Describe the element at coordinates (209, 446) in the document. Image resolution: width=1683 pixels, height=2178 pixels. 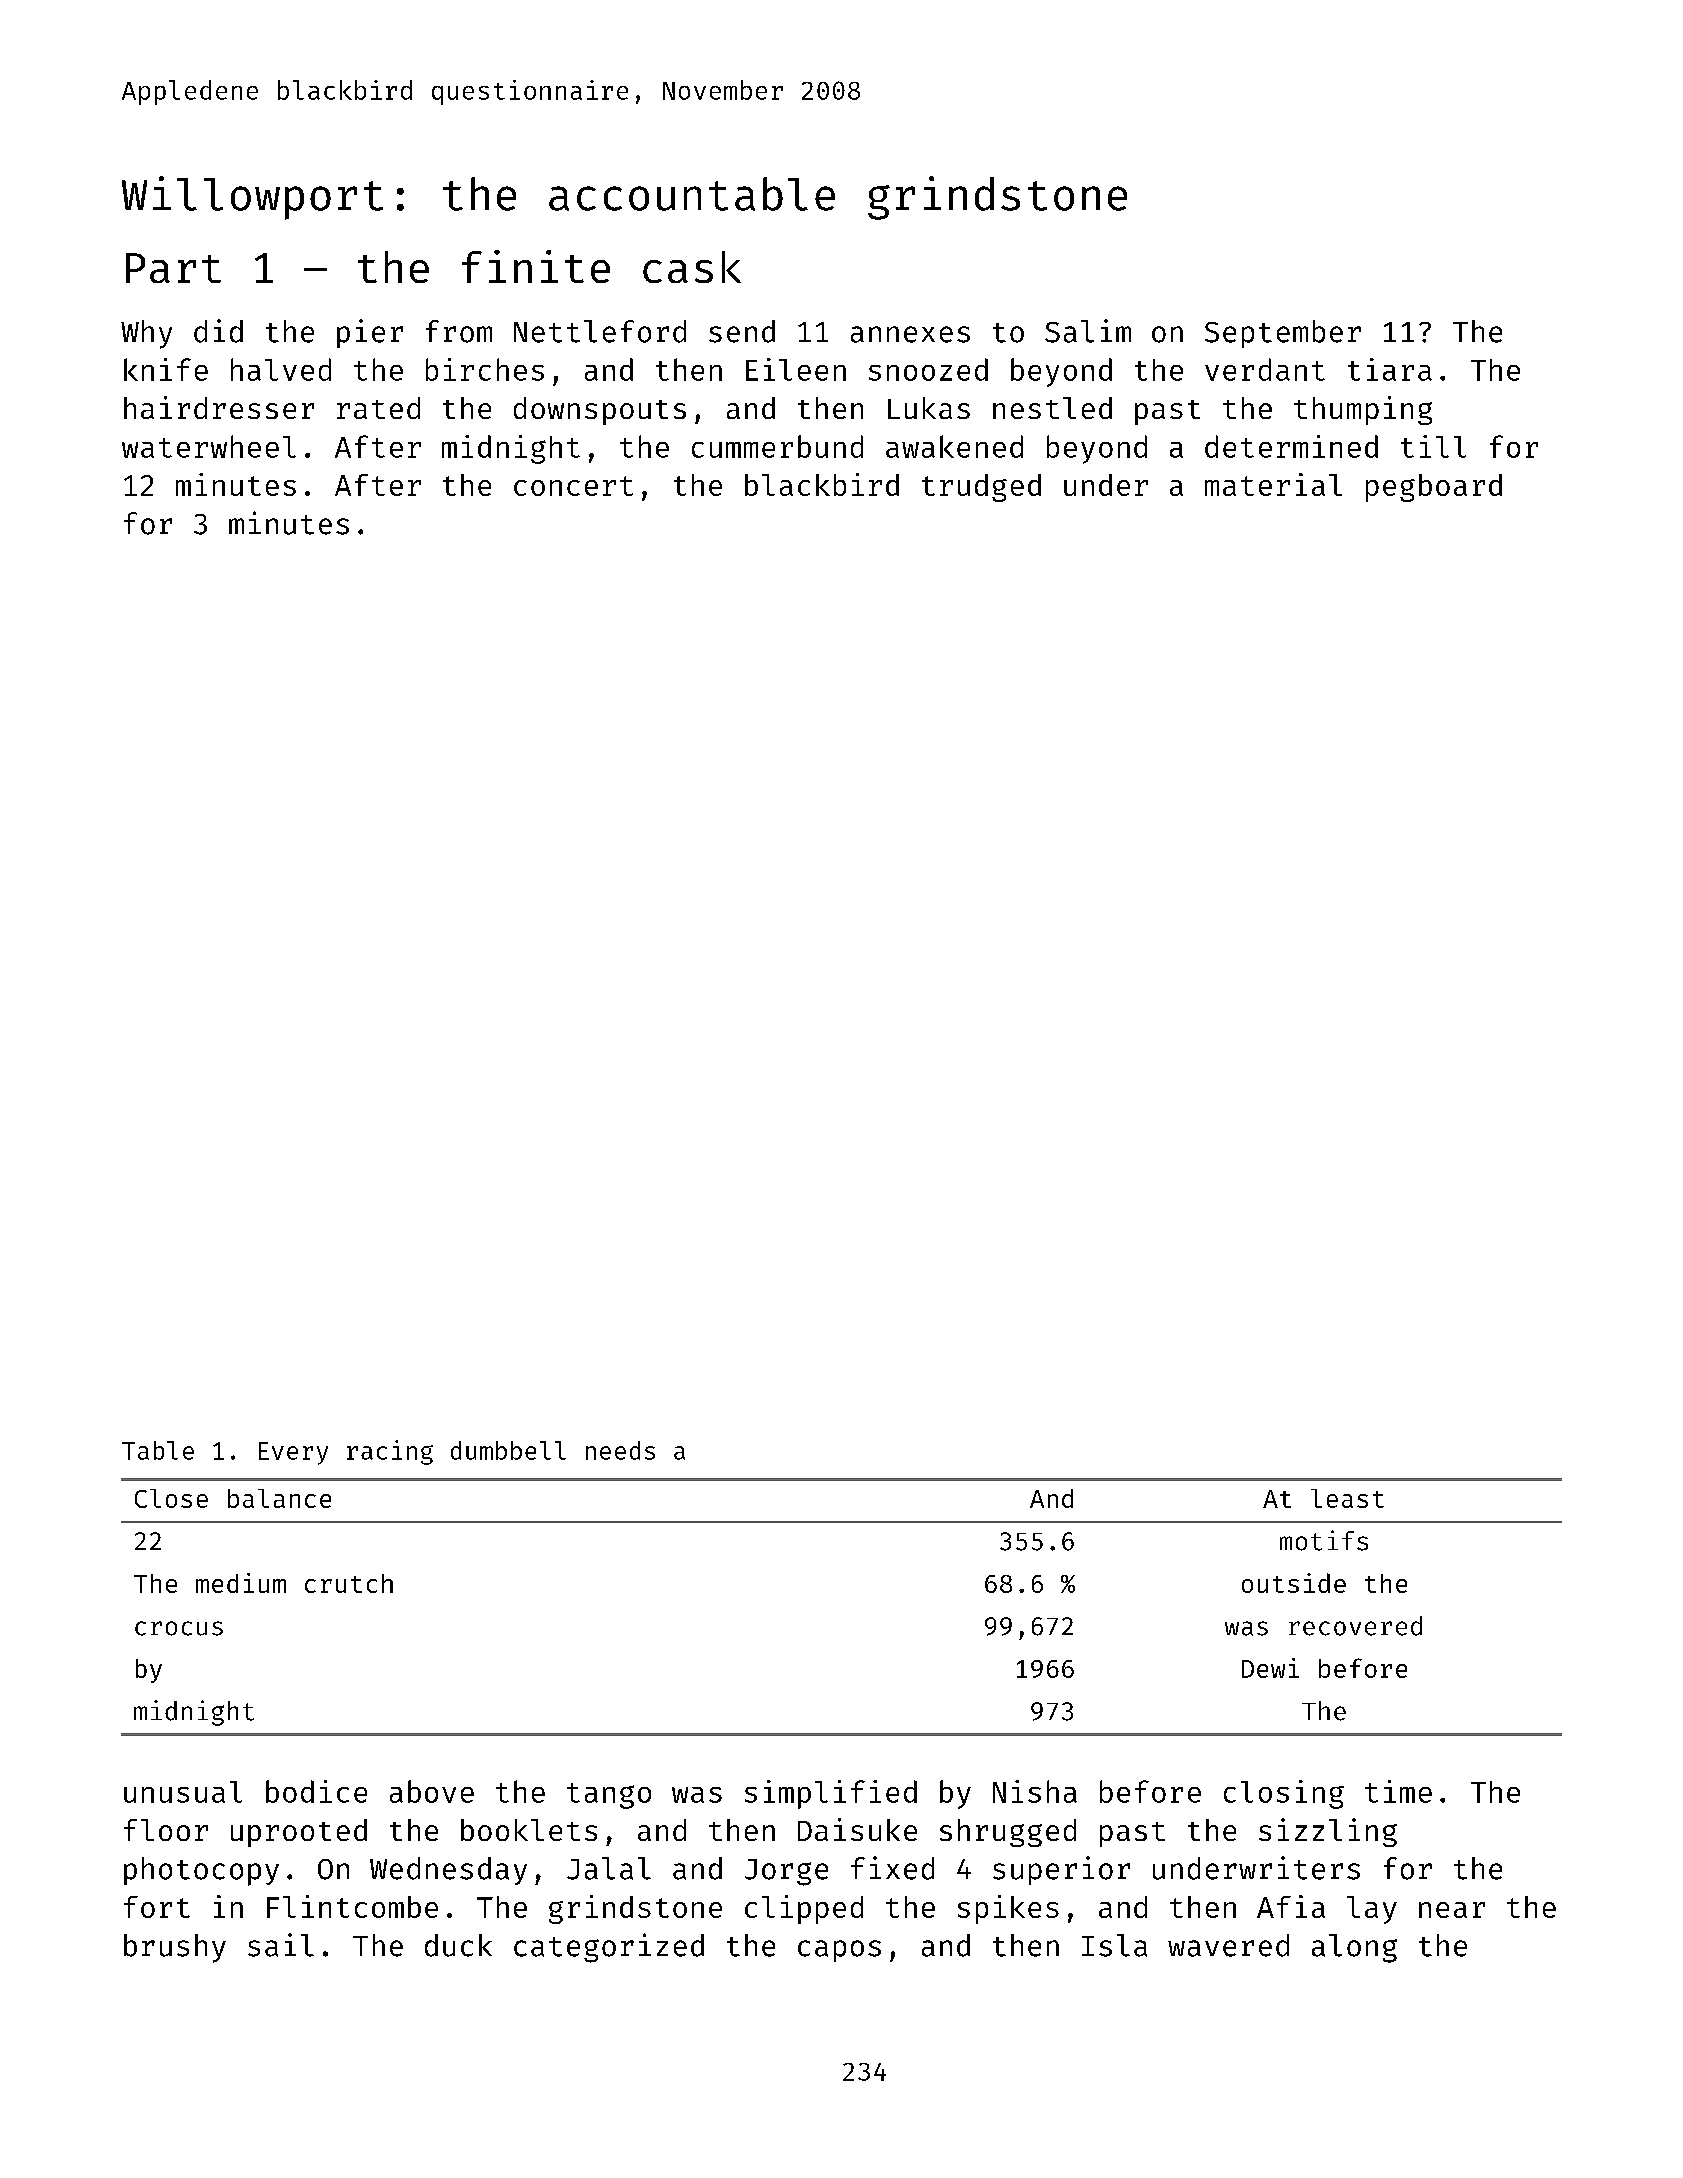
I see `waterwheel` at that location.
